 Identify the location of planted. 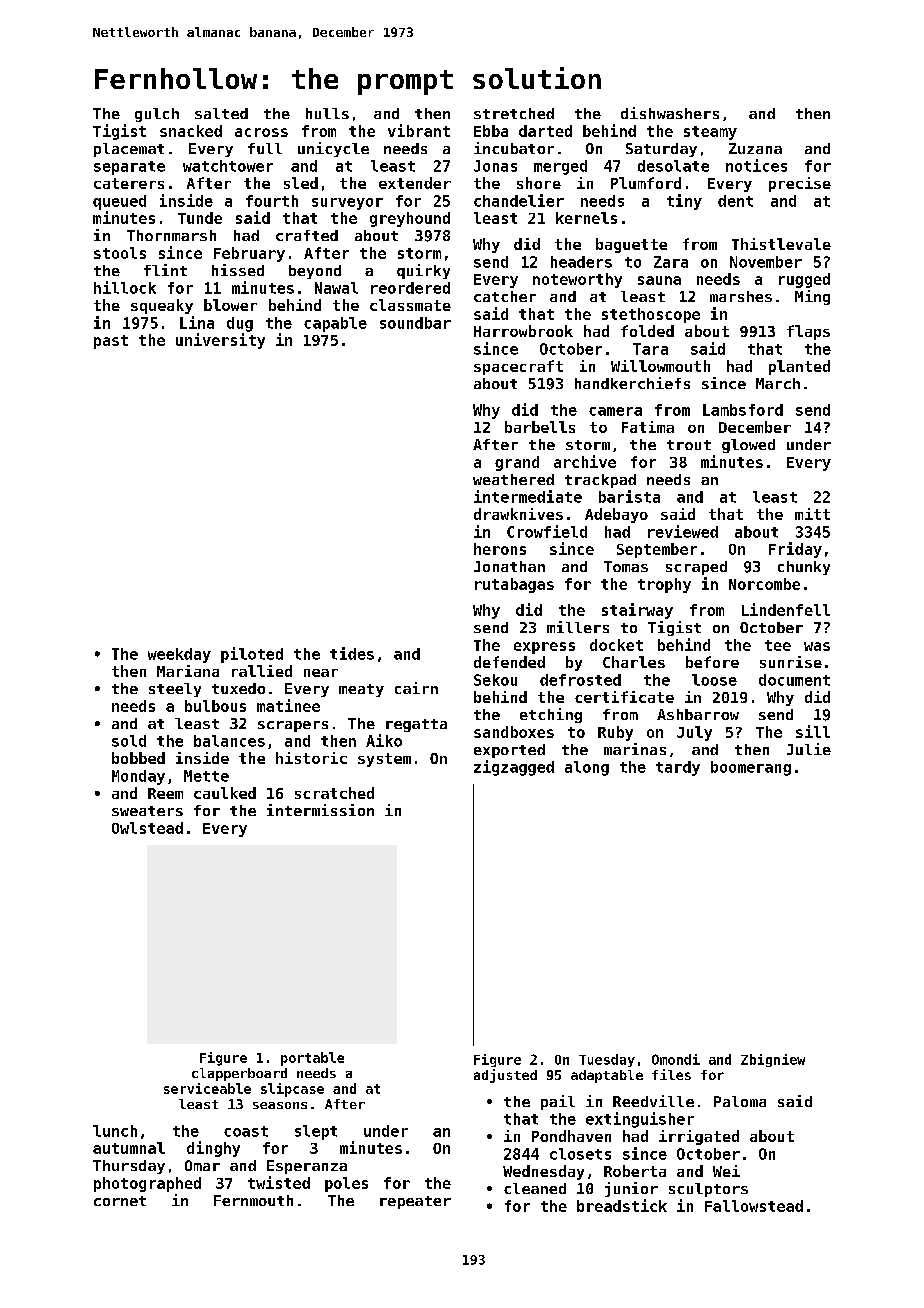
(799, 367).
